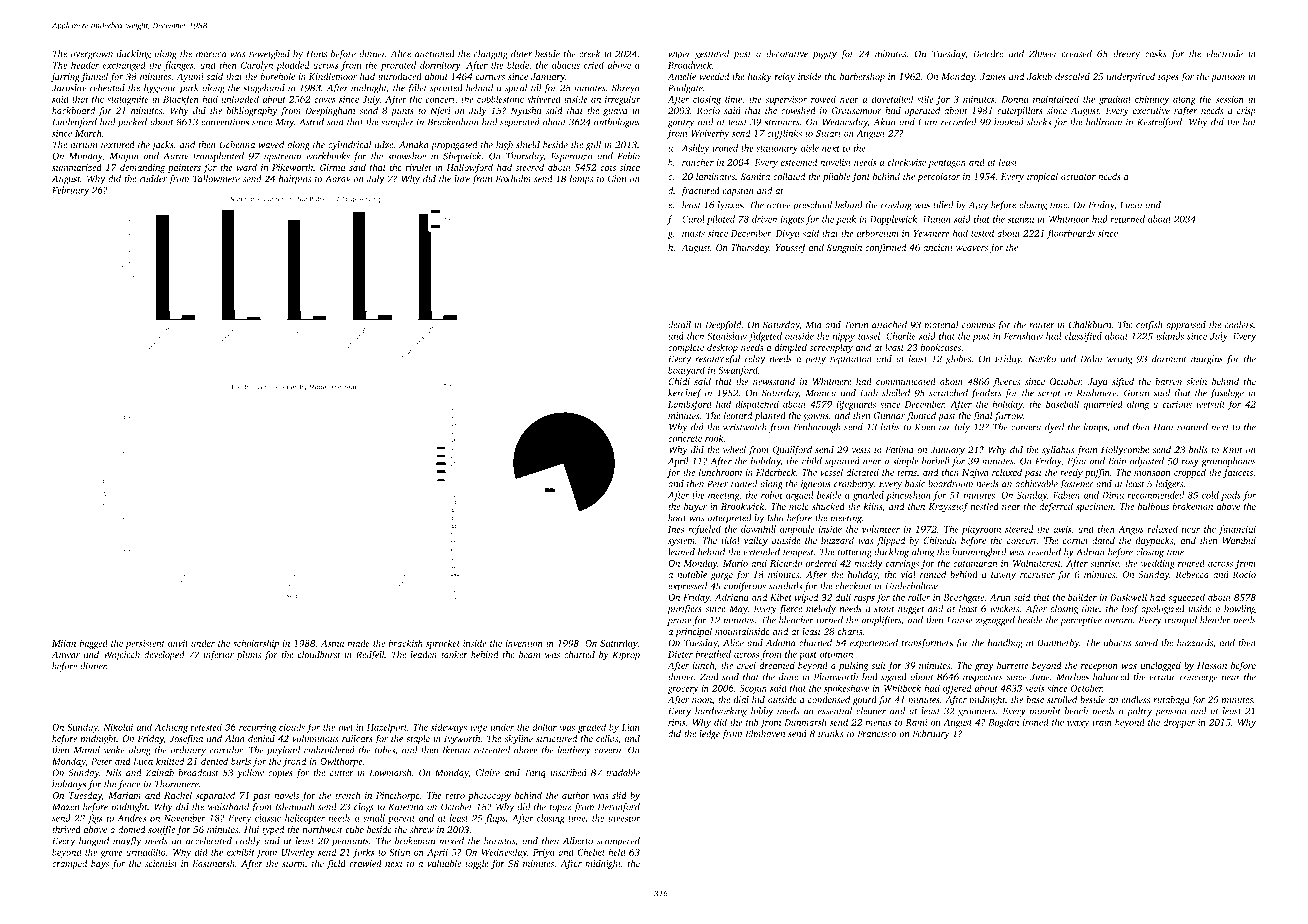 This page has width=1308, height=924. I want to click on shield, so click(528, 145).
